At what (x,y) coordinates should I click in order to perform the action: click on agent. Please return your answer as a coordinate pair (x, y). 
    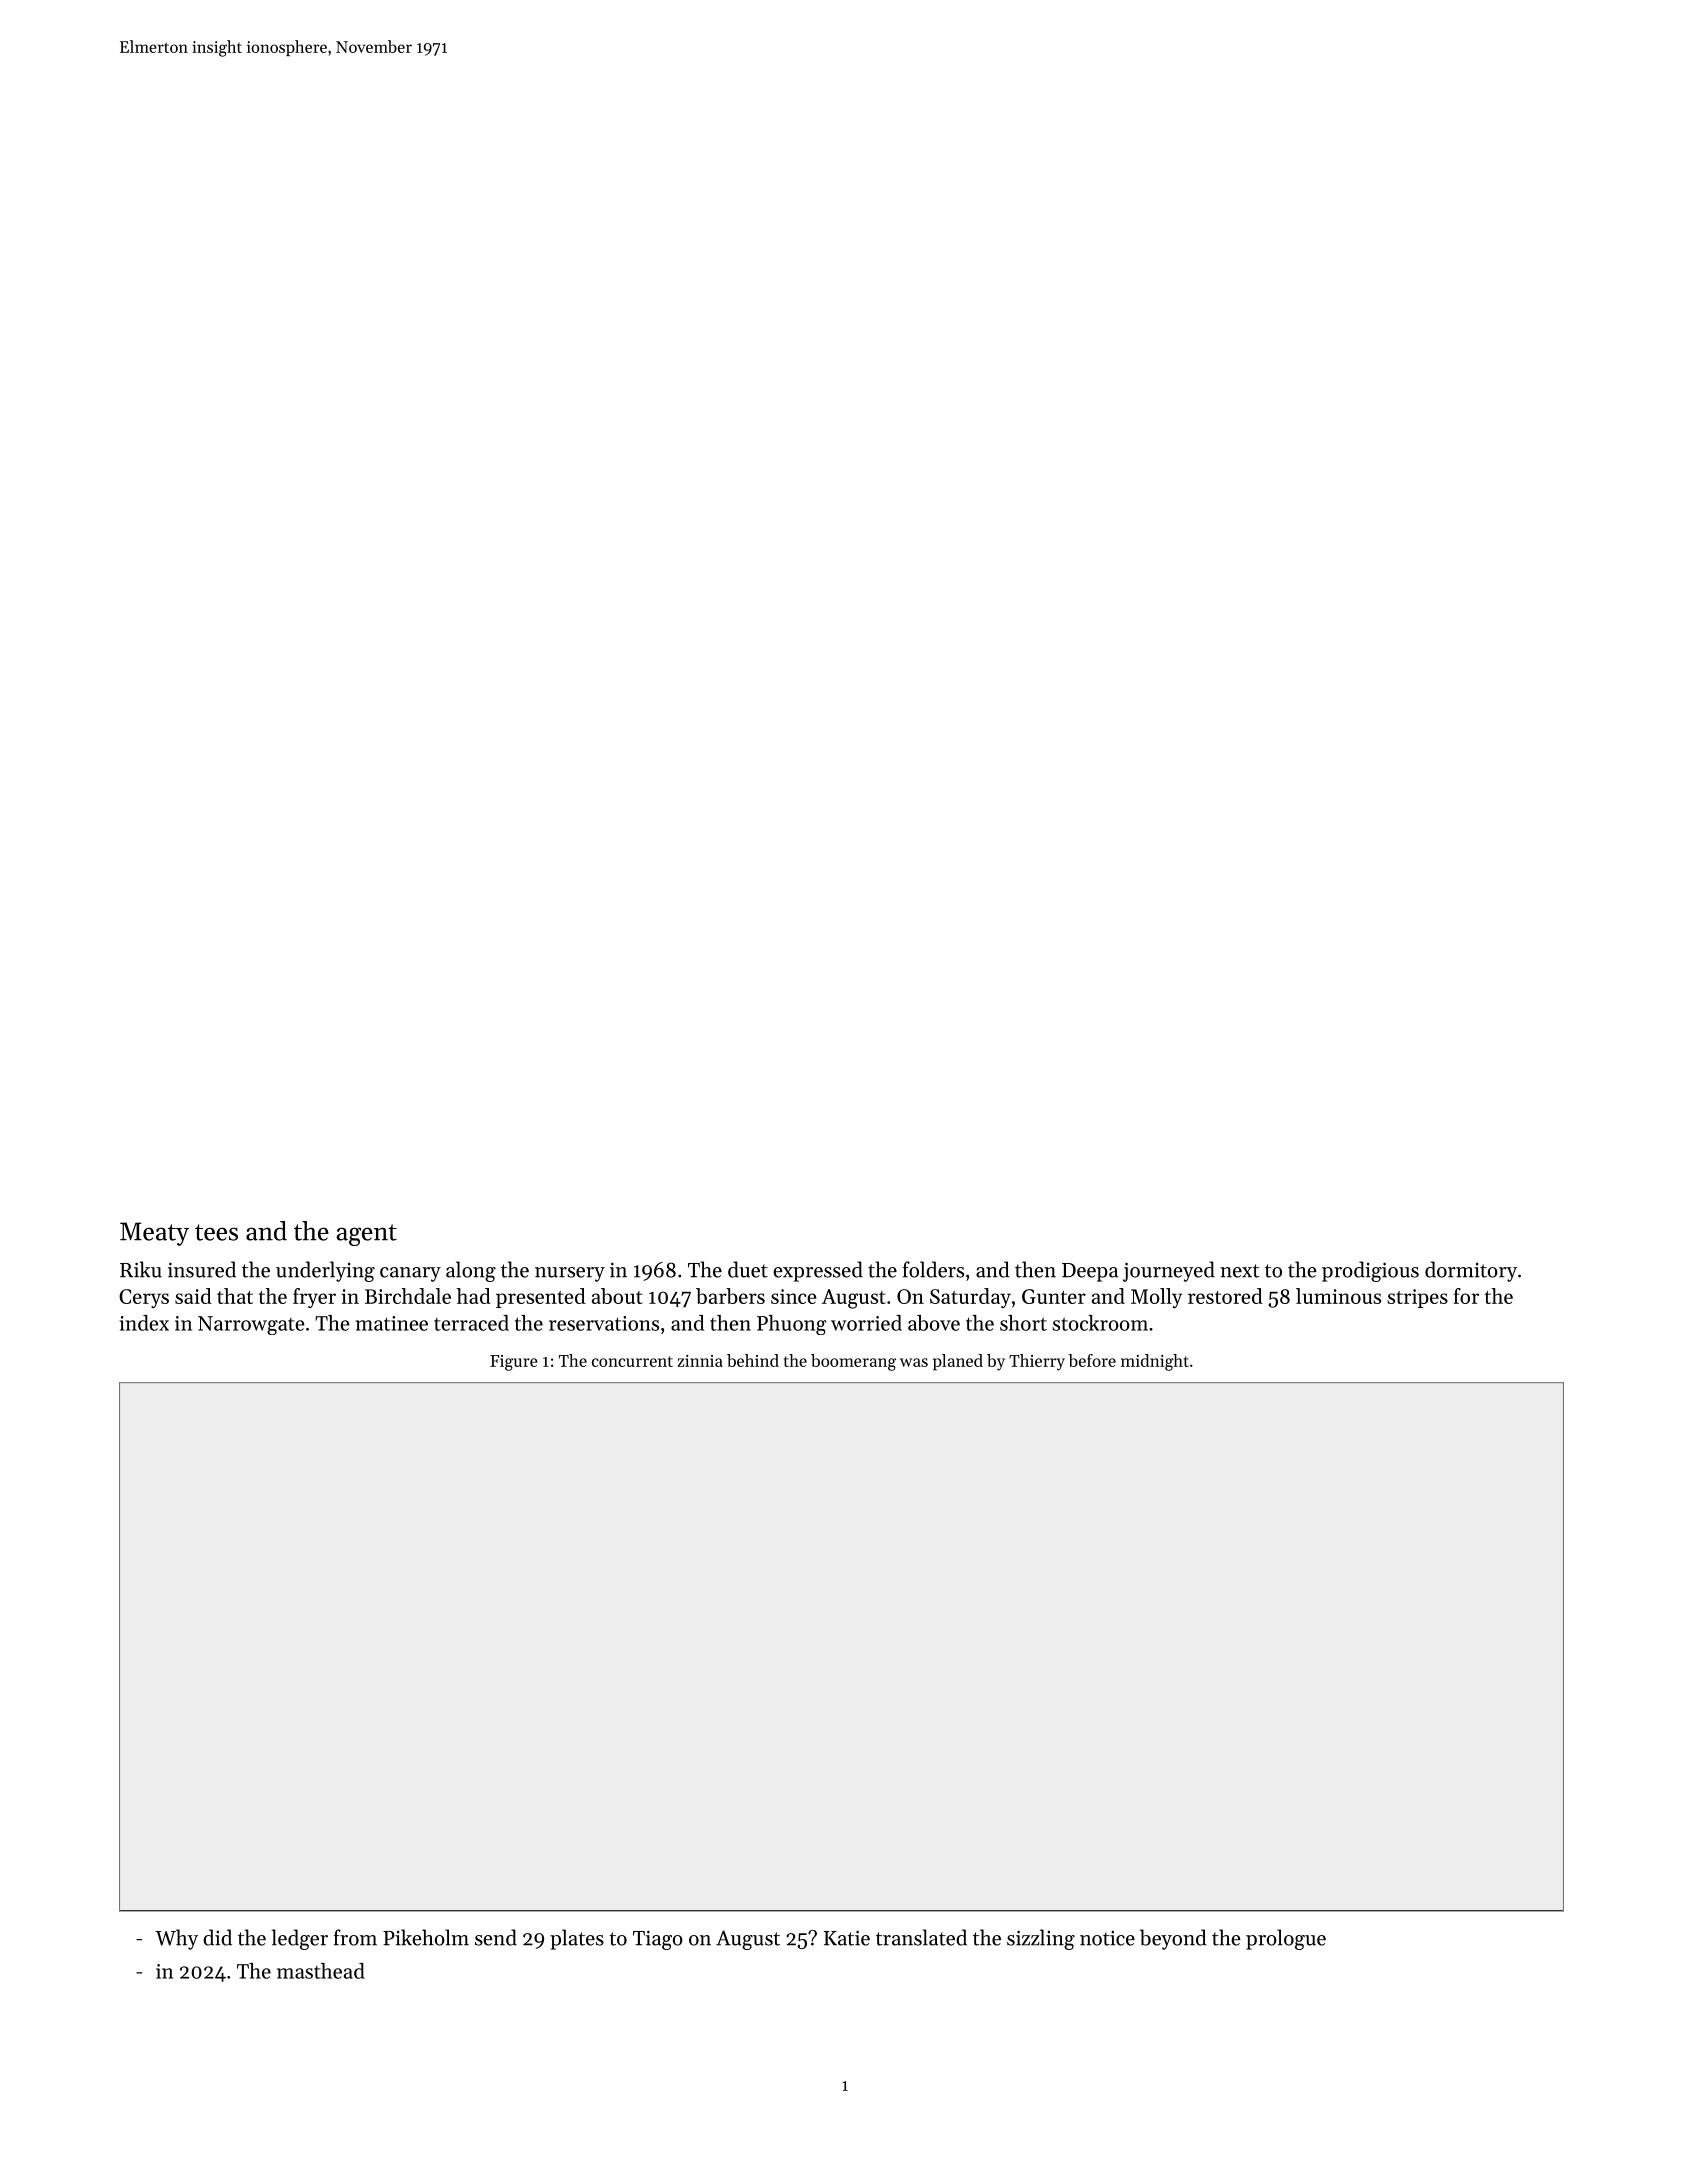
    Looking at the image, I should click on (366, 1235).
